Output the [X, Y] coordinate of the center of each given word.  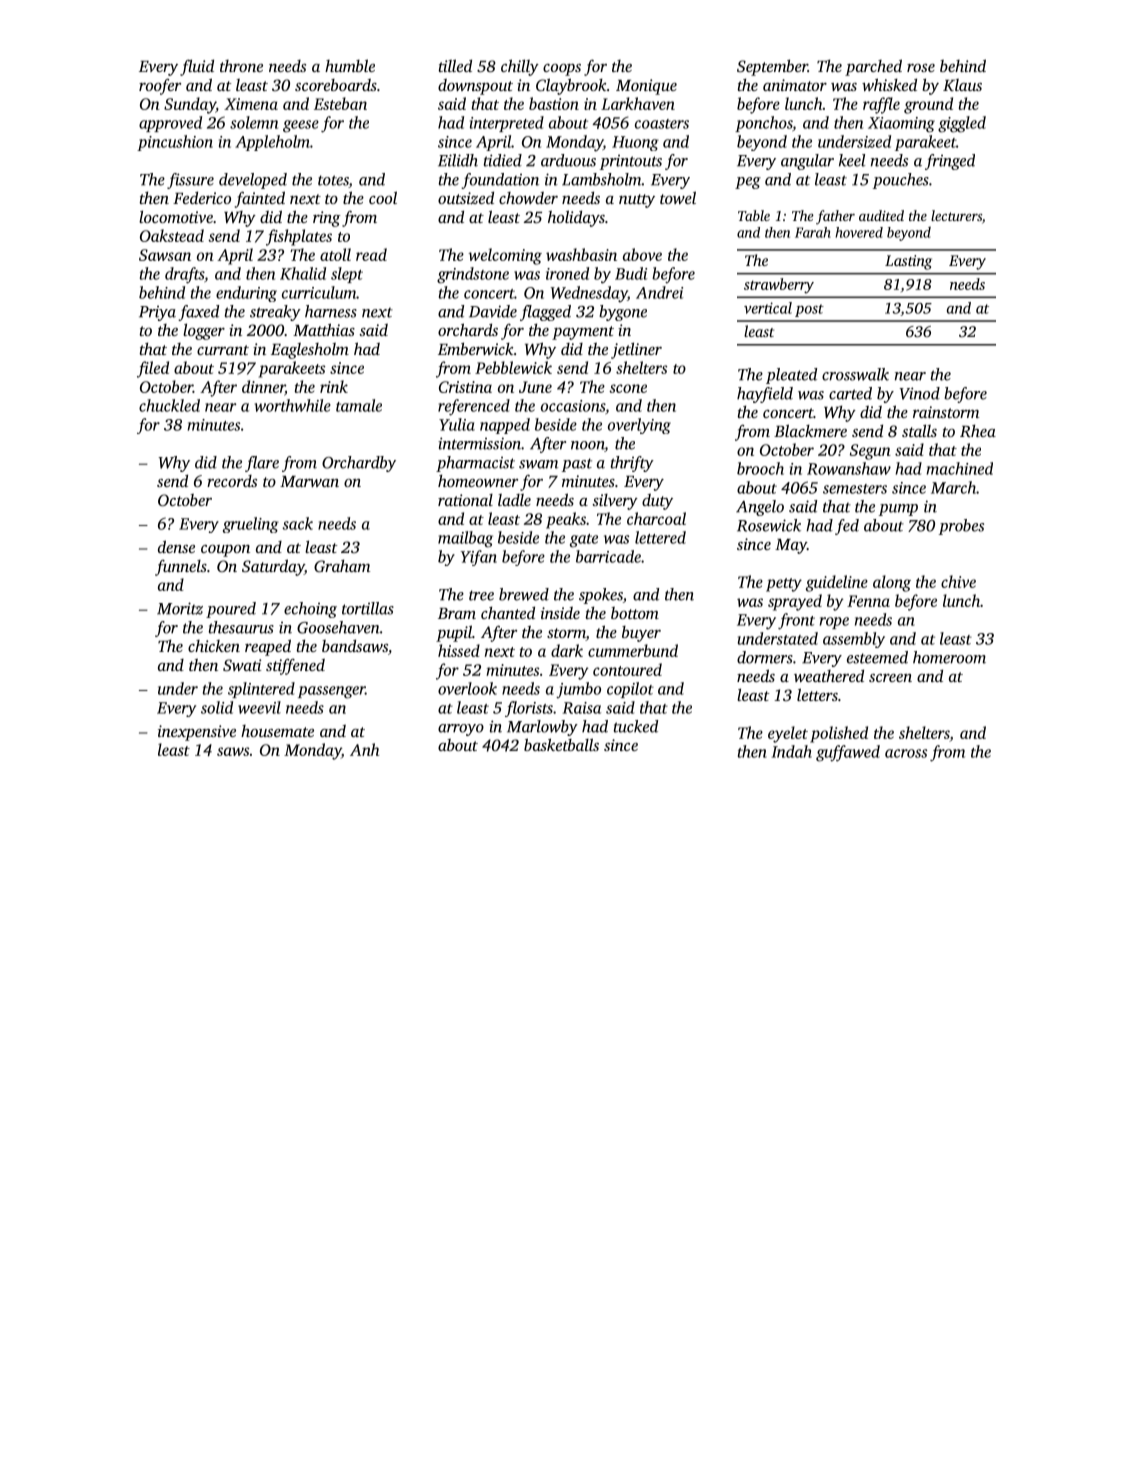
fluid [197, 67]
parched [873, 67]
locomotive [176, 216]
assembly [854, 640]
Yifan [479, 558]
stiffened [295, 667]
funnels [181, 568]
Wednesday [588, 294]
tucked [636, 726]
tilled [455, 65]
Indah [791, 751]
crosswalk [855, 374]
